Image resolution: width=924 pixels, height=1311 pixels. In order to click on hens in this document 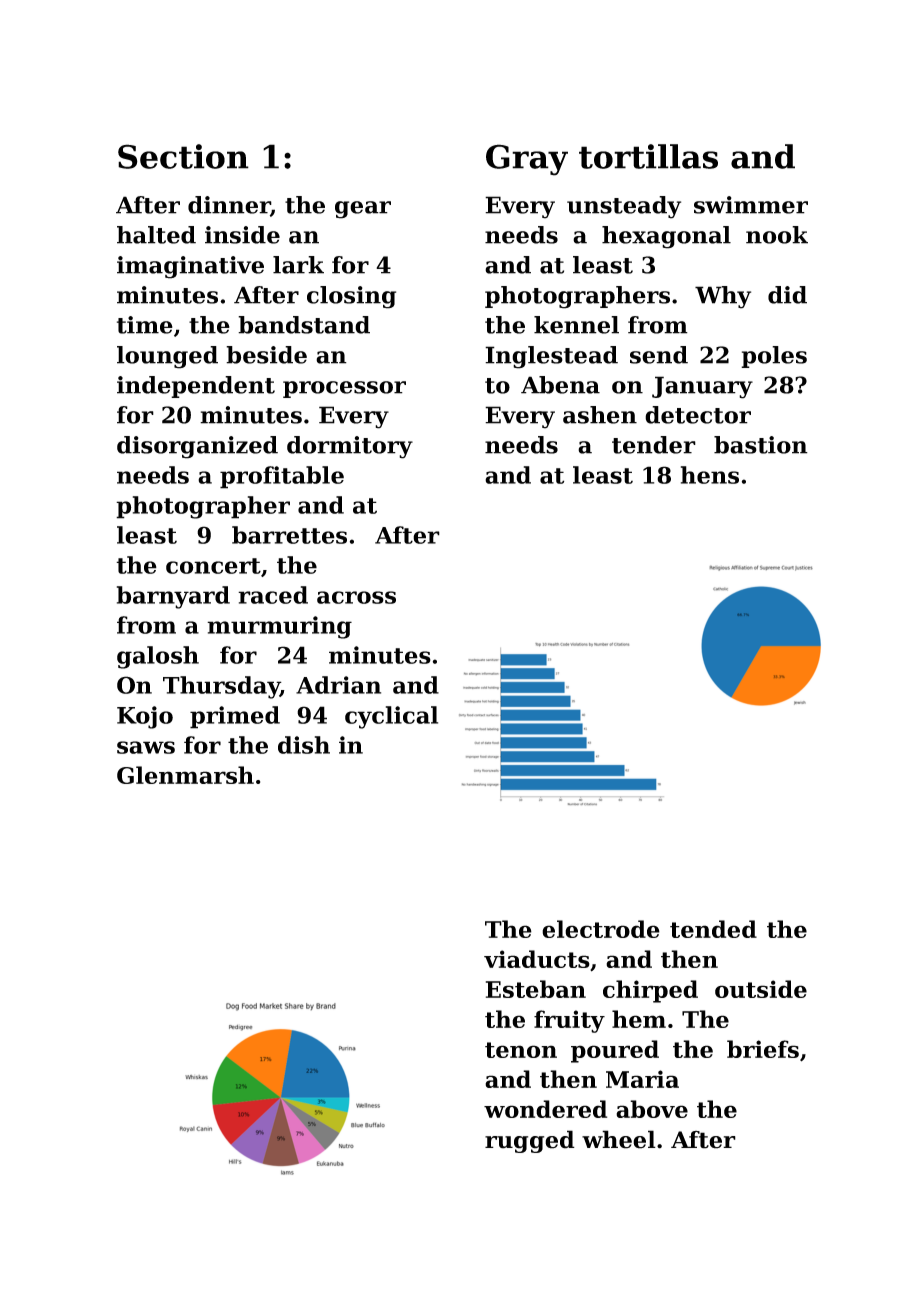, I will do `click(710, 475)`.
